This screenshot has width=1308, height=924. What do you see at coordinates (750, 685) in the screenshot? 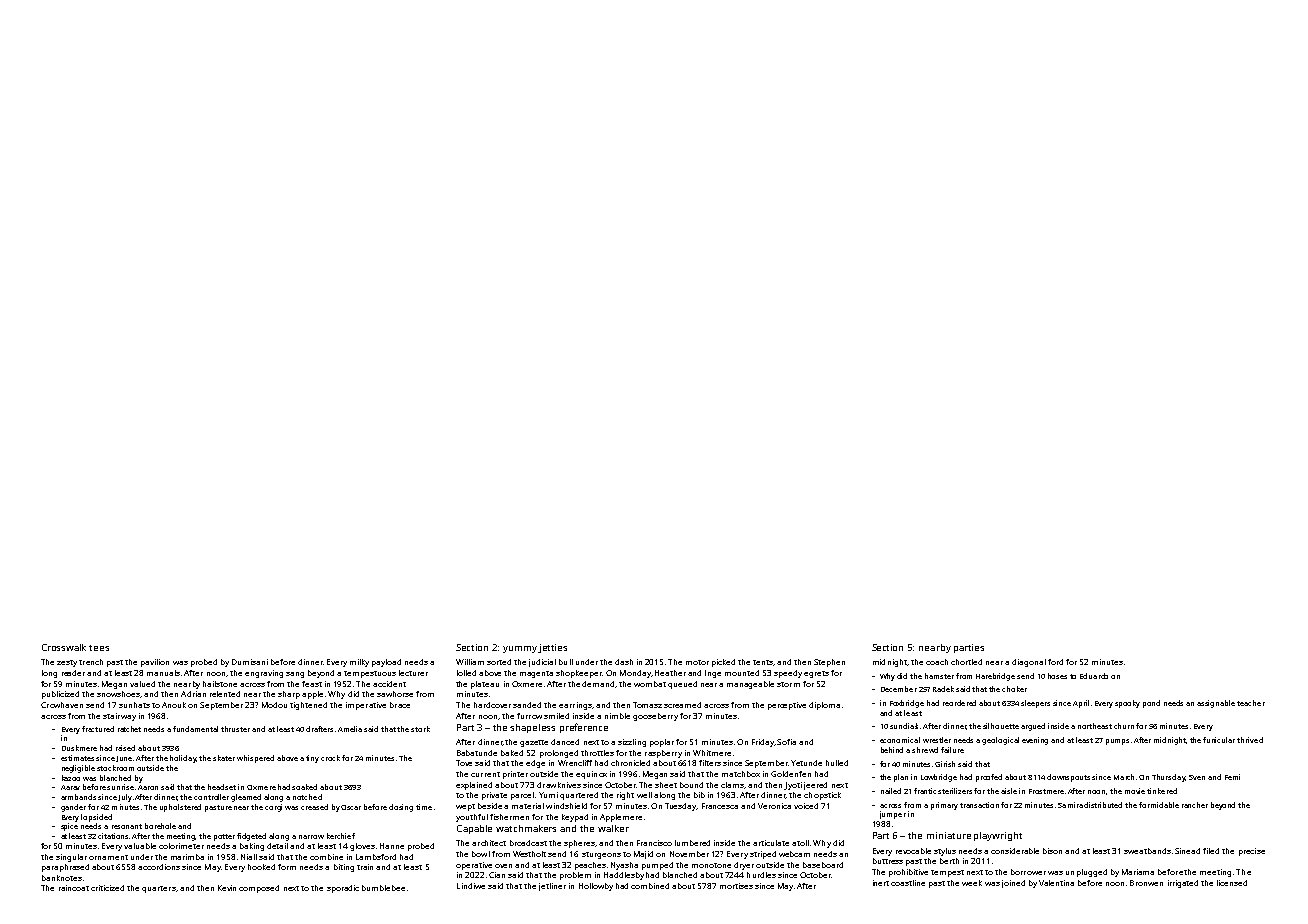
I see `manageable` at bounding box center [750, 685].
